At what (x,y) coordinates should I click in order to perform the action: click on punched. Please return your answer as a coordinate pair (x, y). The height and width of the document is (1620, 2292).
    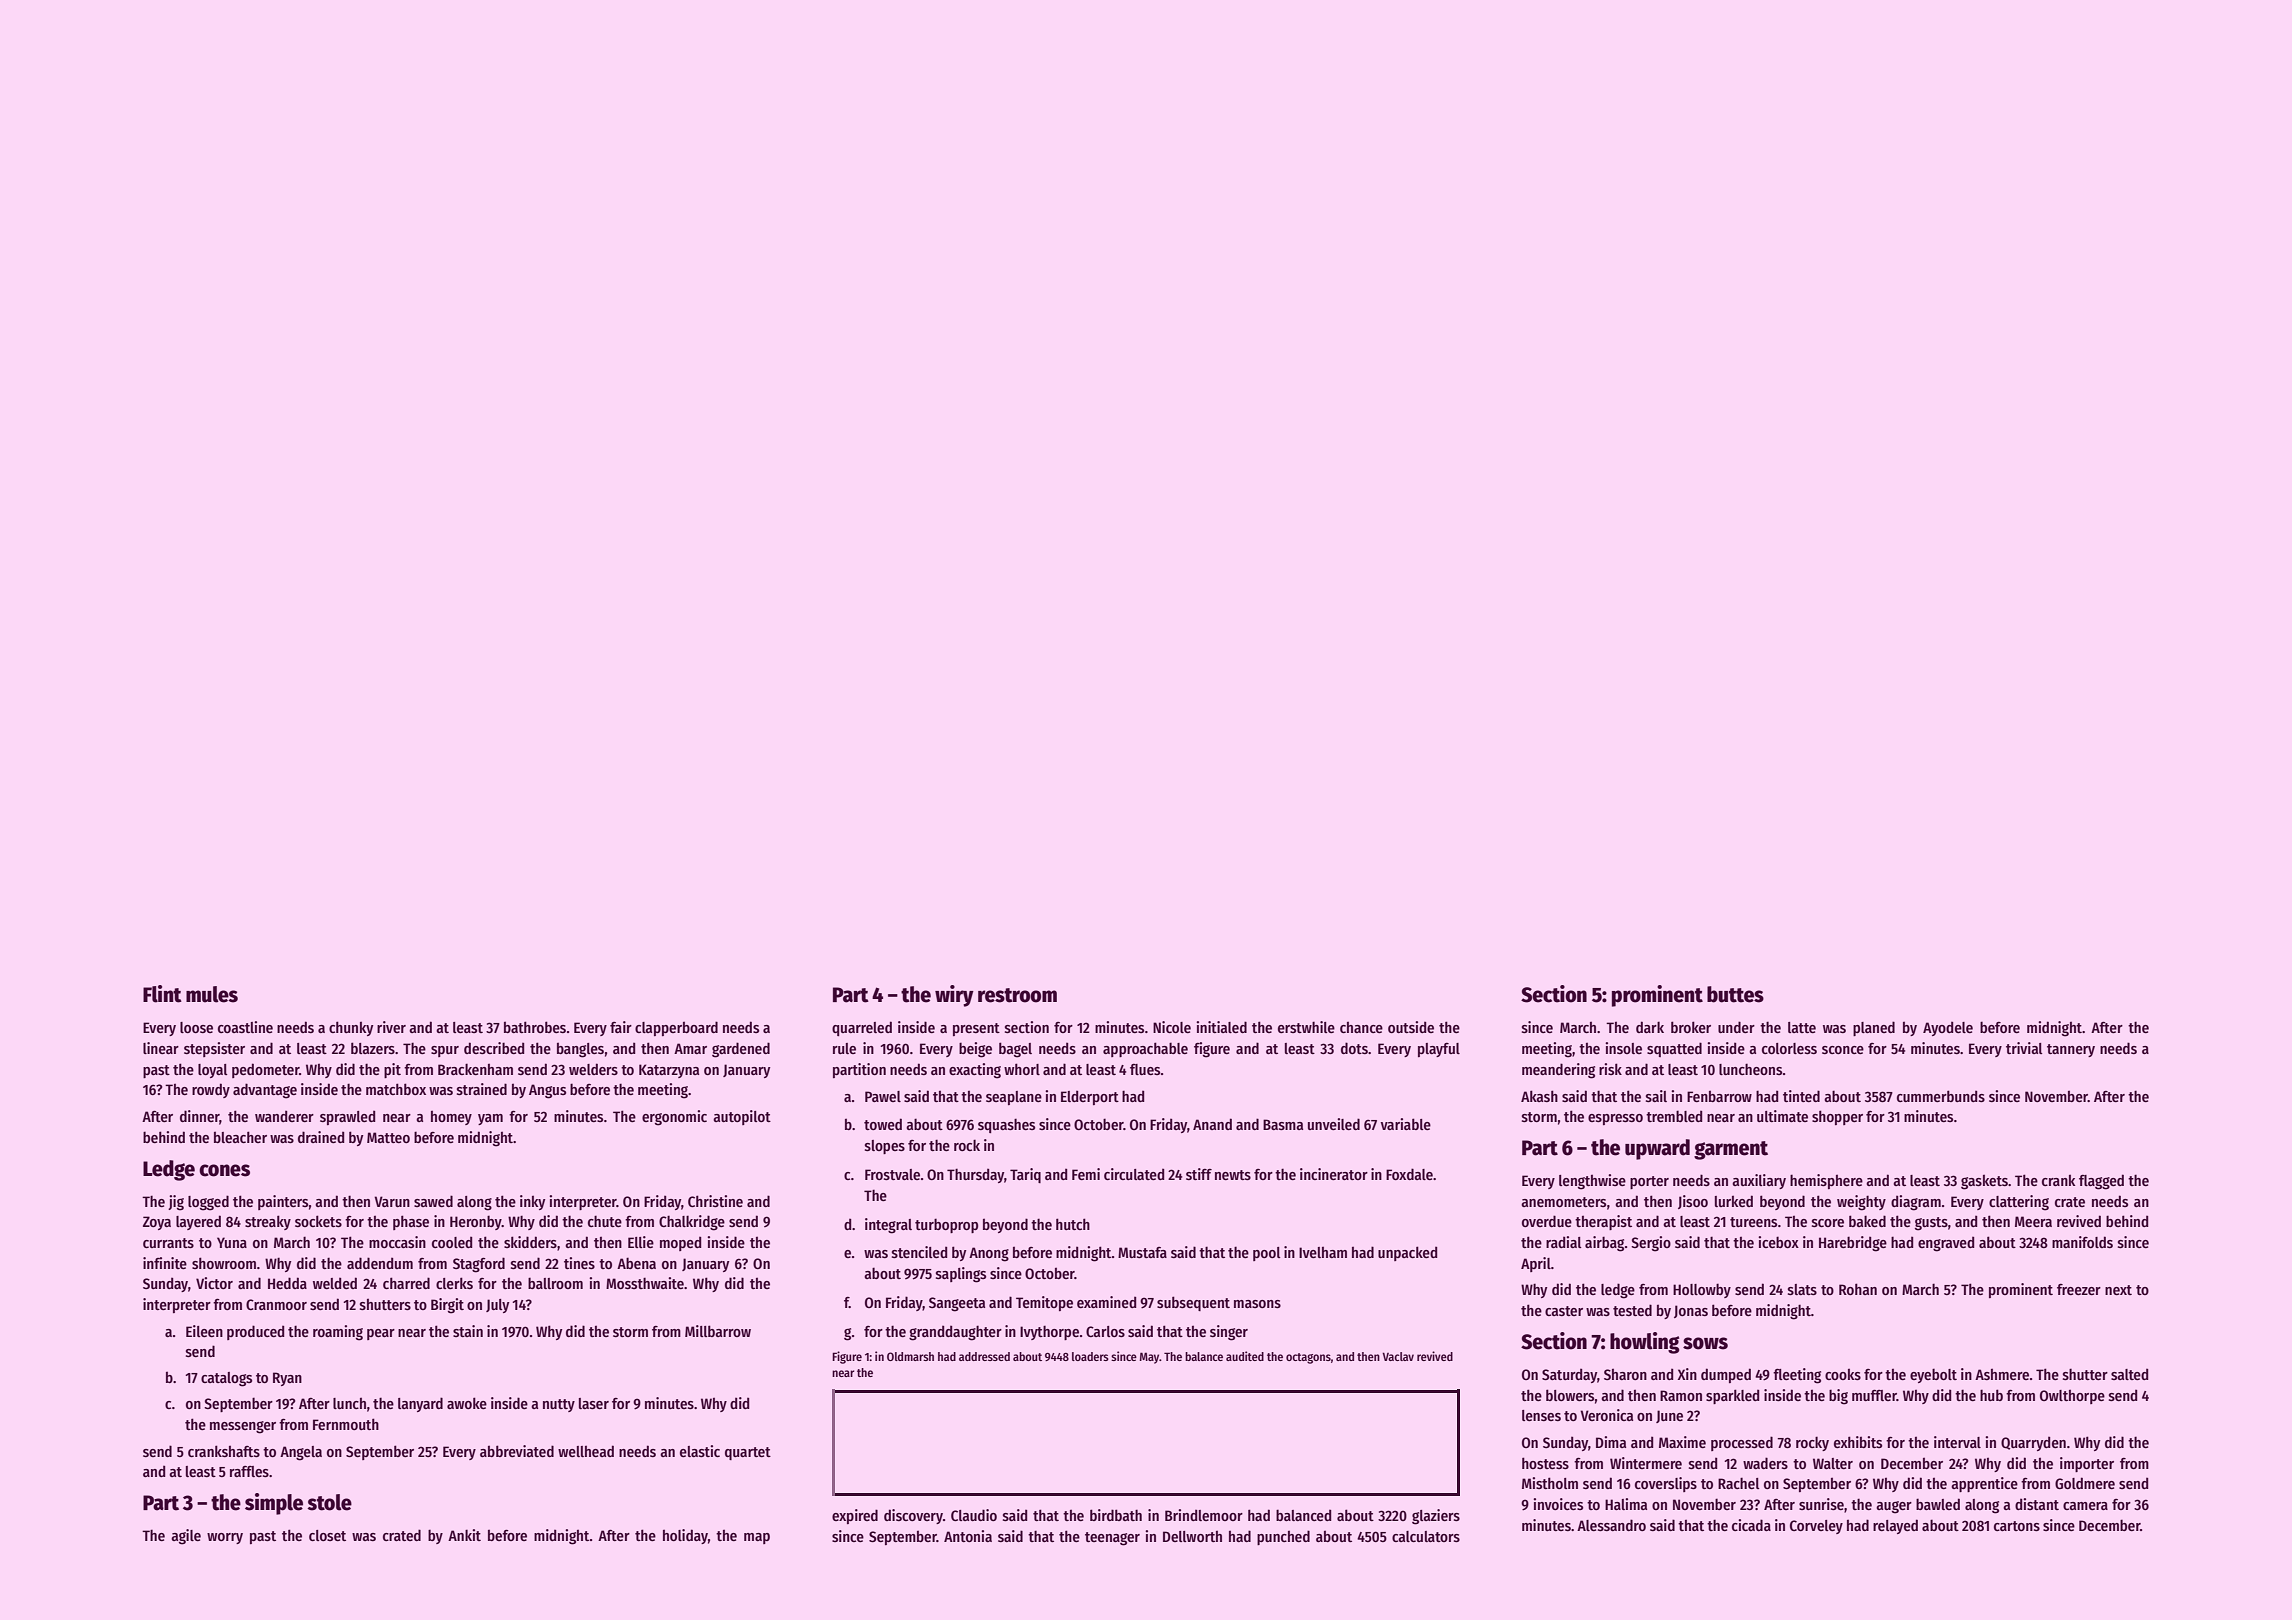
    Looking at the image, I should click on (1283, 1537).
